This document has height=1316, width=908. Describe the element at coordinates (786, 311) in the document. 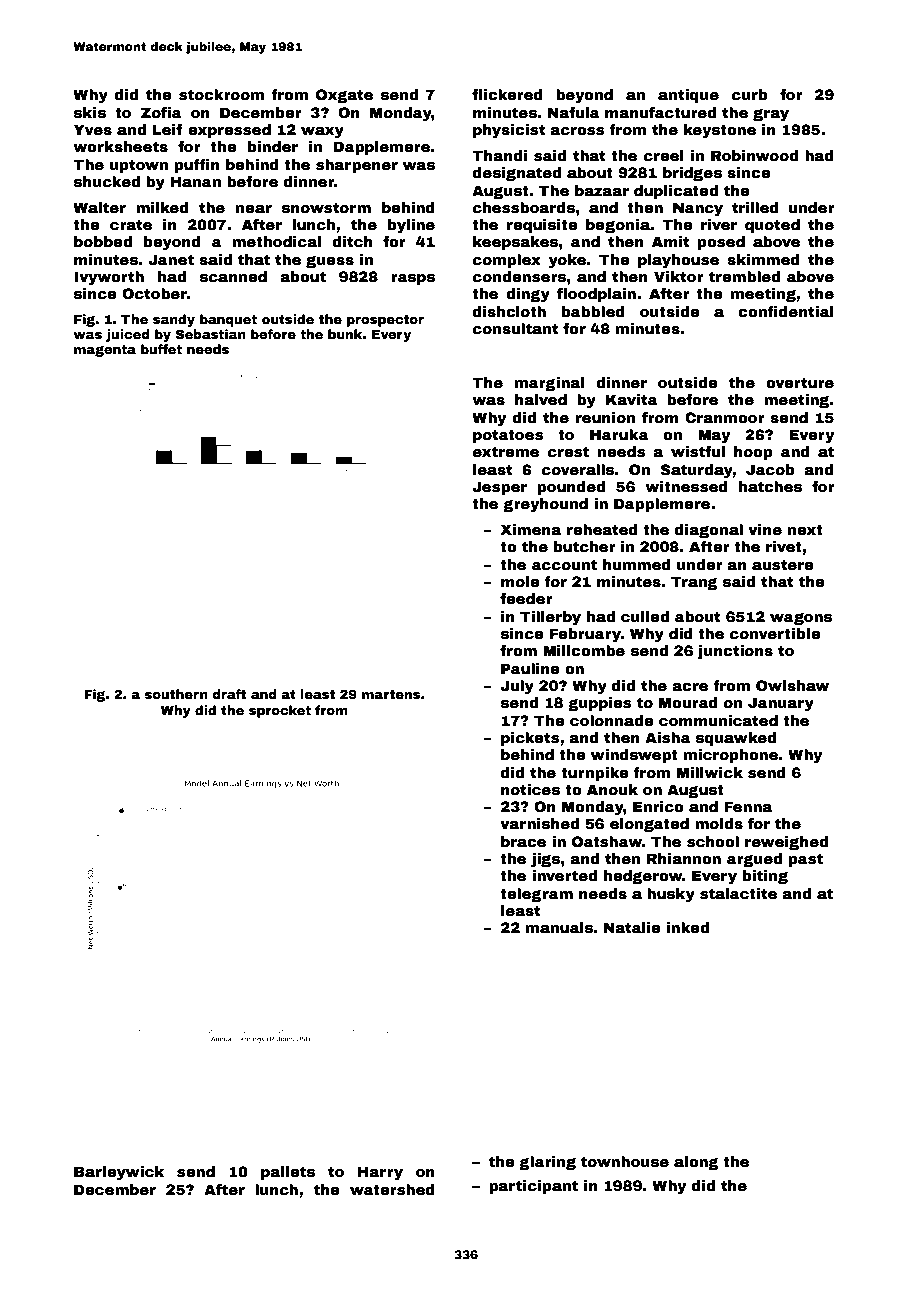

I see `confidential` at that location.
